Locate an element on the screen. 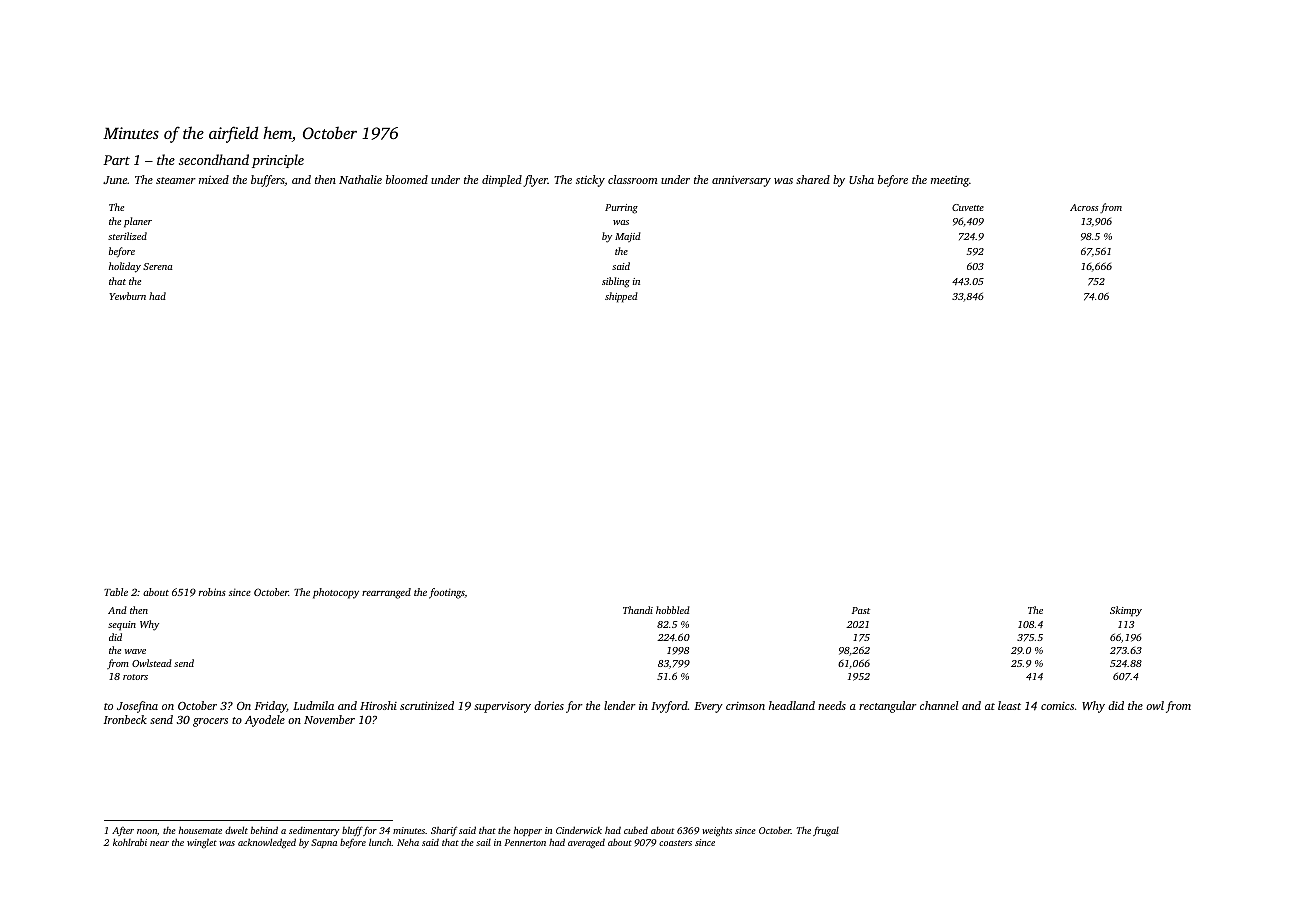 The image size is (1308, 924). buffers is located at coordinates (268, 181).
